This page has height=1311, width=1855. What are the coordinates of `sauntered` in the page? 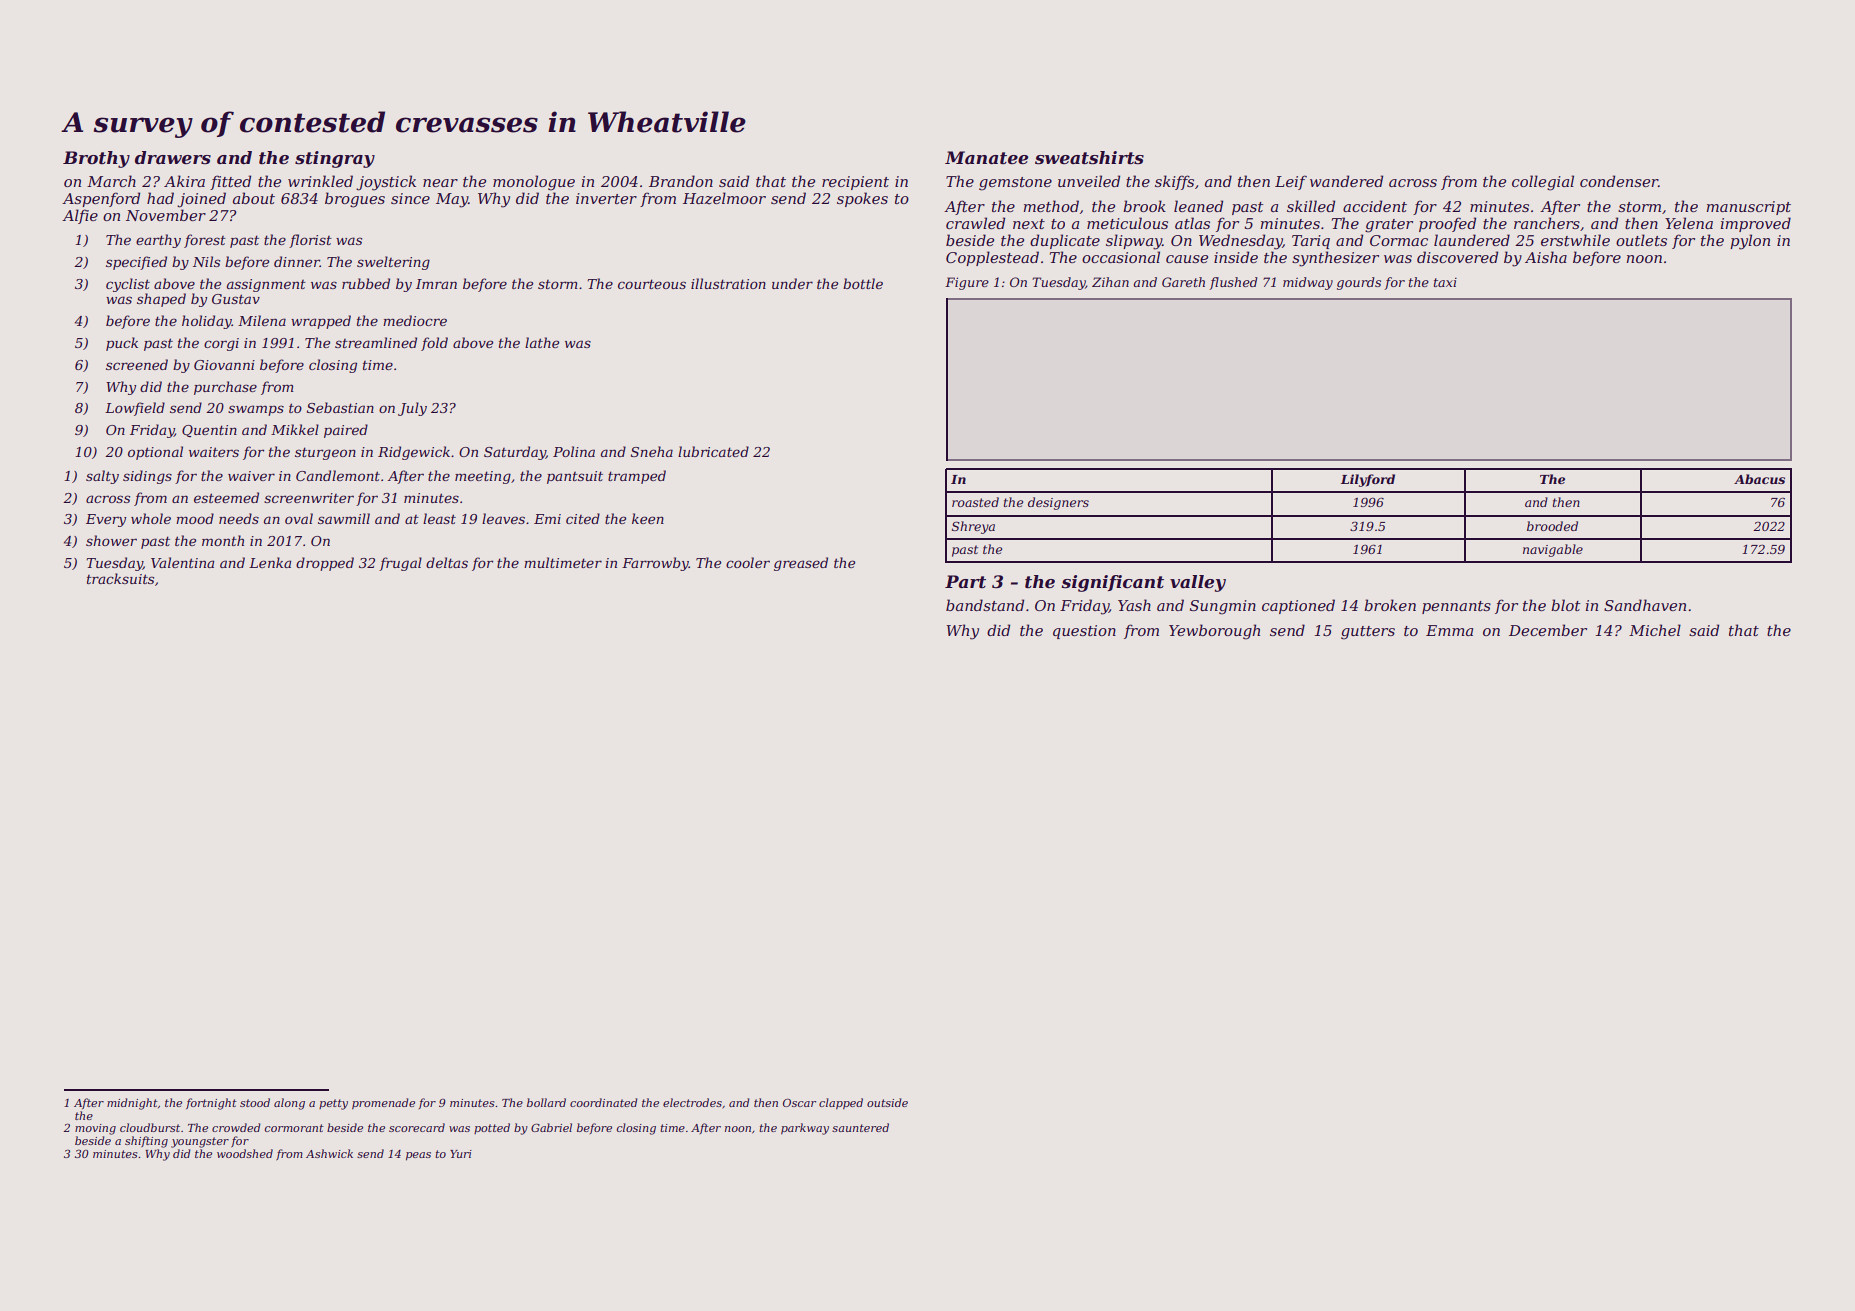 It's located at (860, 1127).
